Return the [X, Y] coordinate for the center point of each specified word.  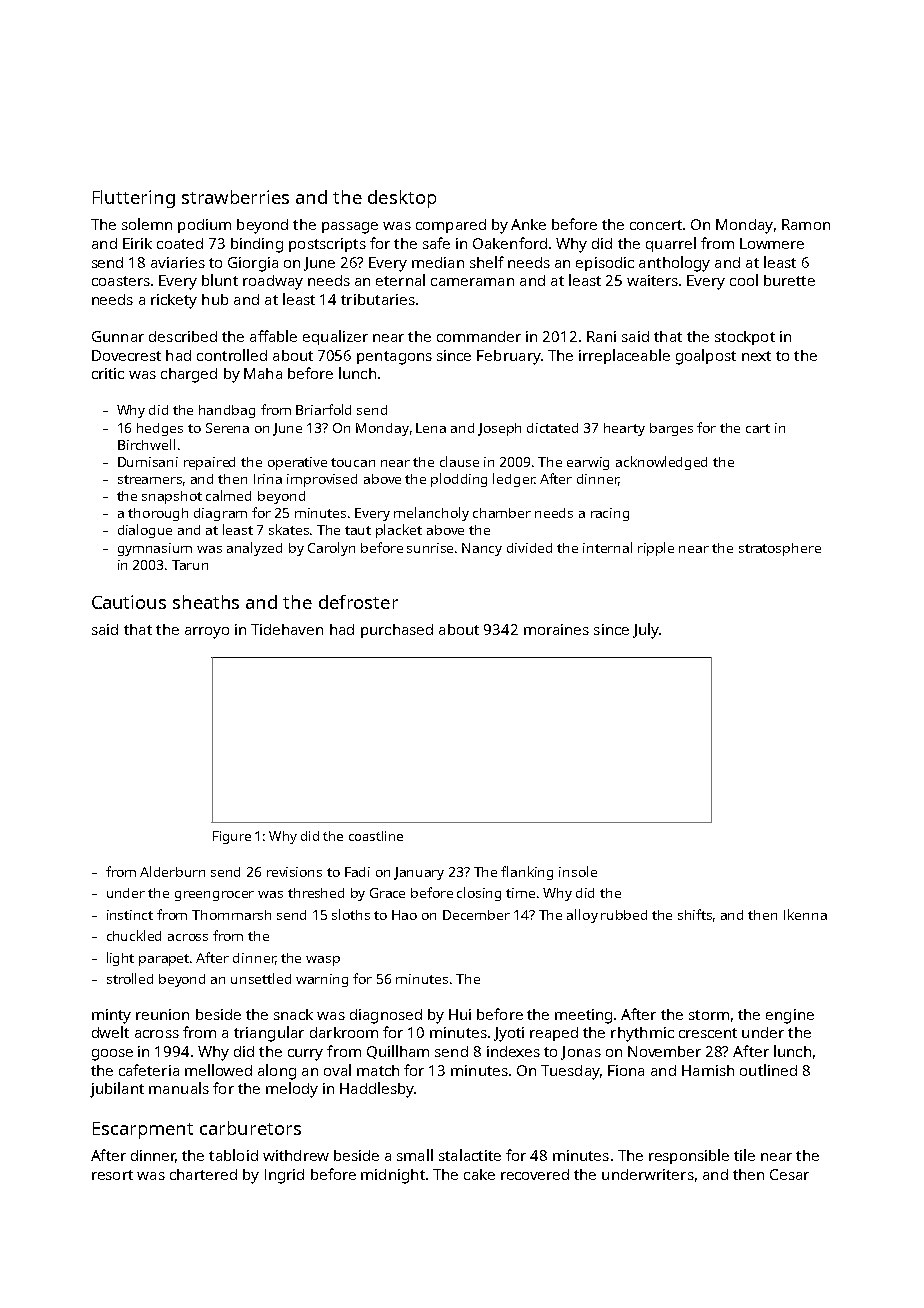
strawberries [235, 197]
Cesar [789, 1174]
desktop [402, 199]
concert [656, 225]
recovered [535, 1174]
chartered [203, 1174]
